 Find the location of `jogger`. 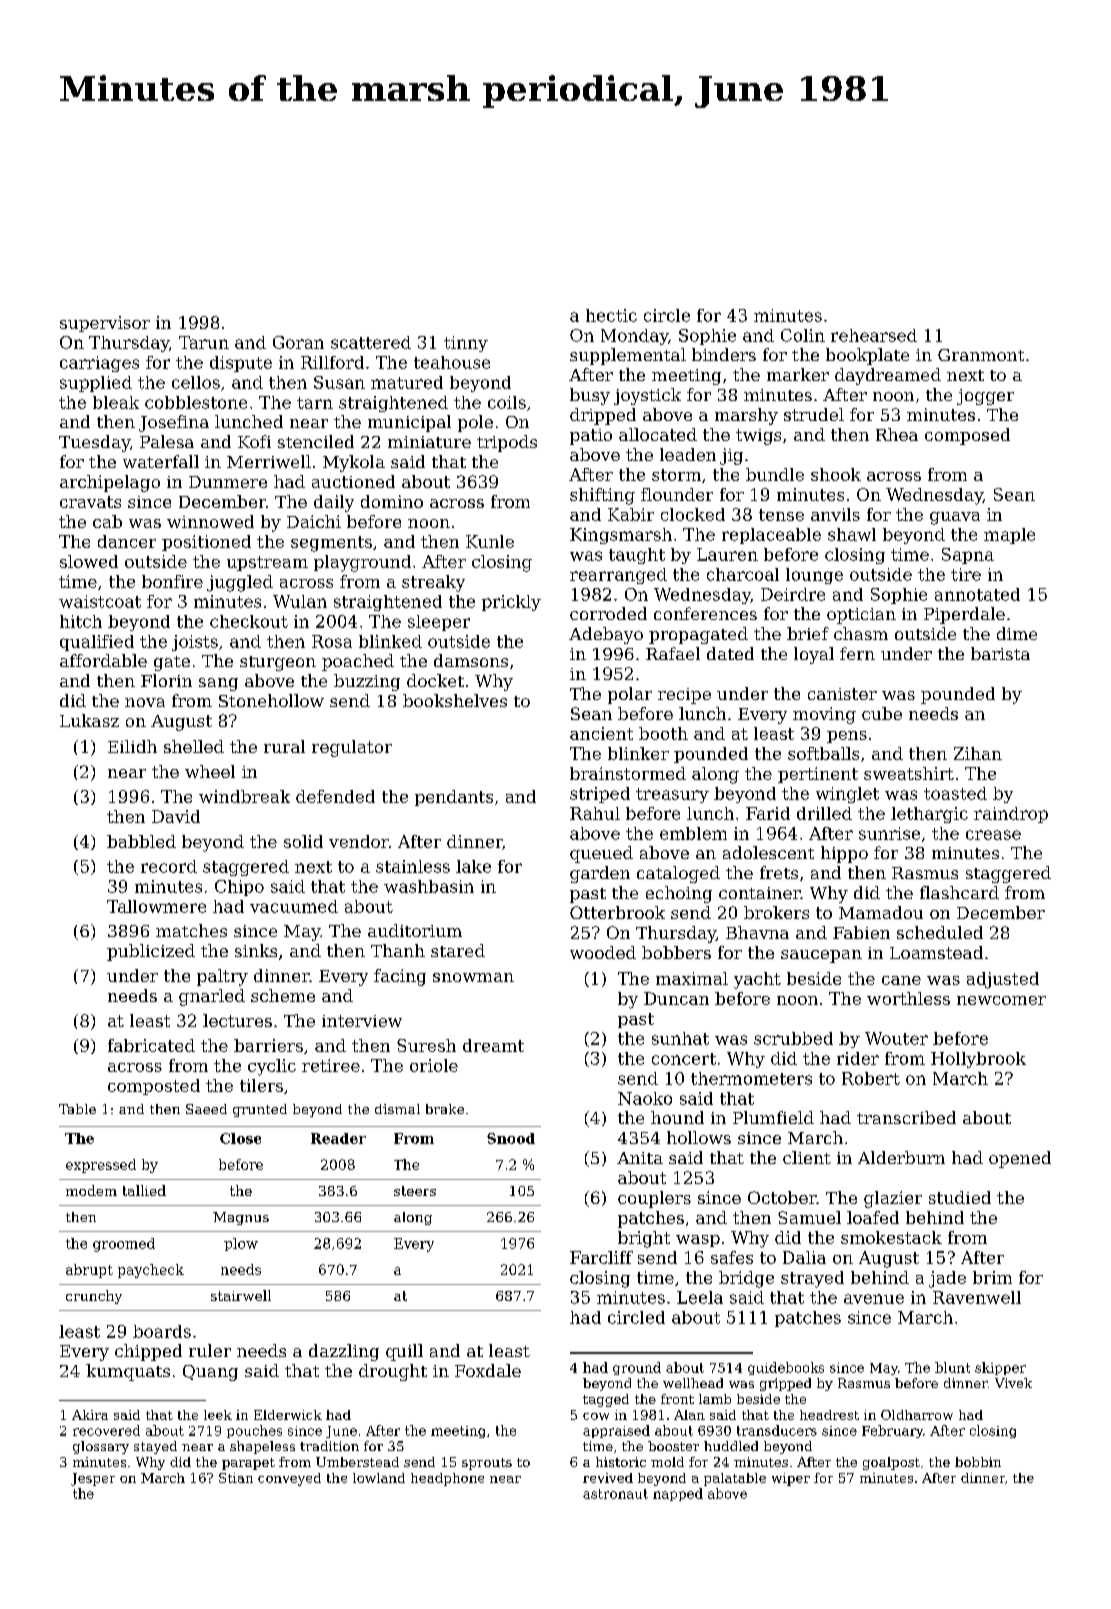

jogger is located at coordinates (985, 397).
